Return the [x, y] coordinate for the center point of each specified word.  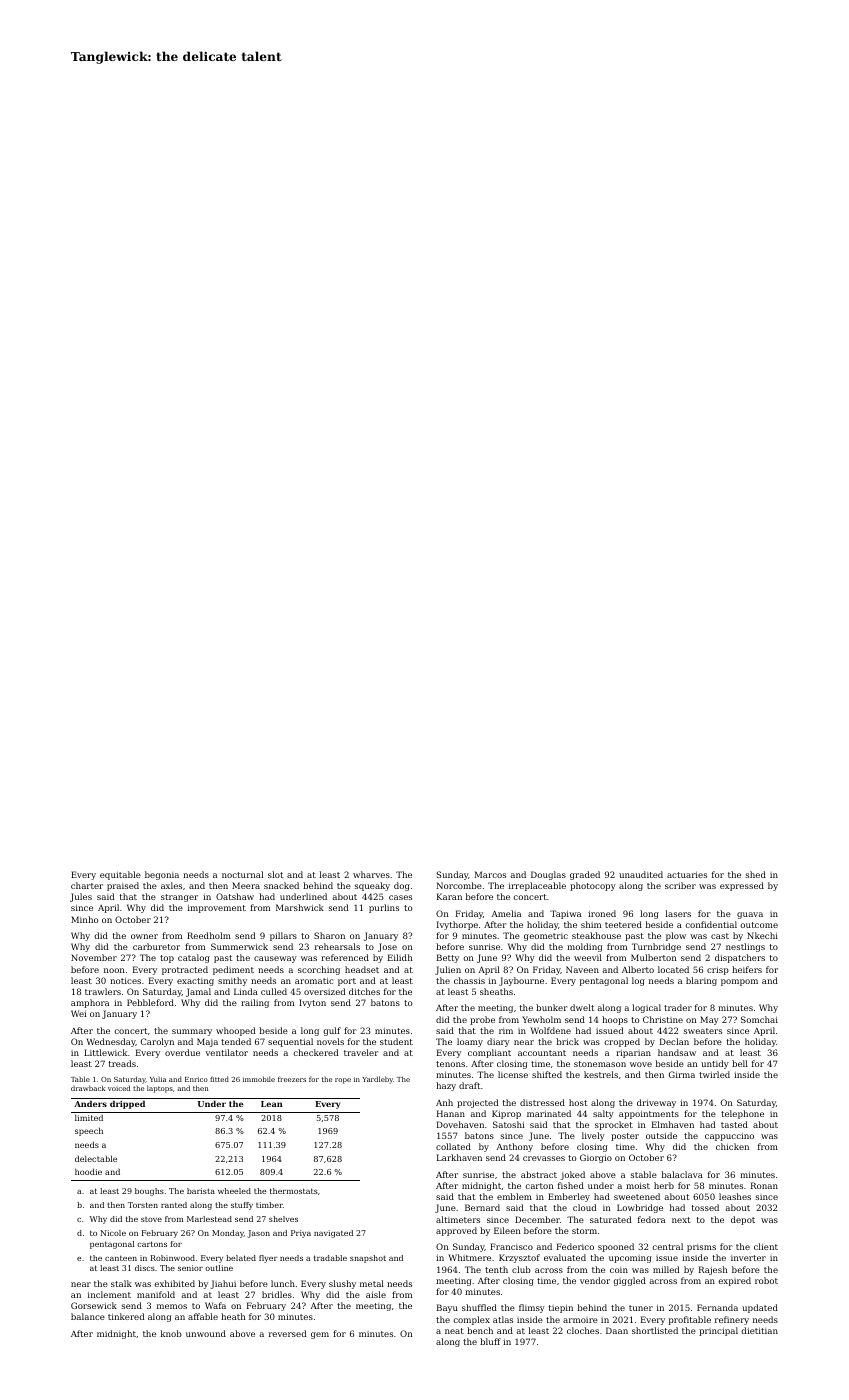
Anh [444, 1102]
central [667, 1246]
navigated [333, 1234]
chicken [732, 1146]
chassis [469, 980]
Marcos [490, 874]
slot [275, 874]
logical [646, 1008]
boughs [149, 1192]
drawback [88, 1088]
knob [171, 1333]
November [94, 957]
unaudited [641, 874]
